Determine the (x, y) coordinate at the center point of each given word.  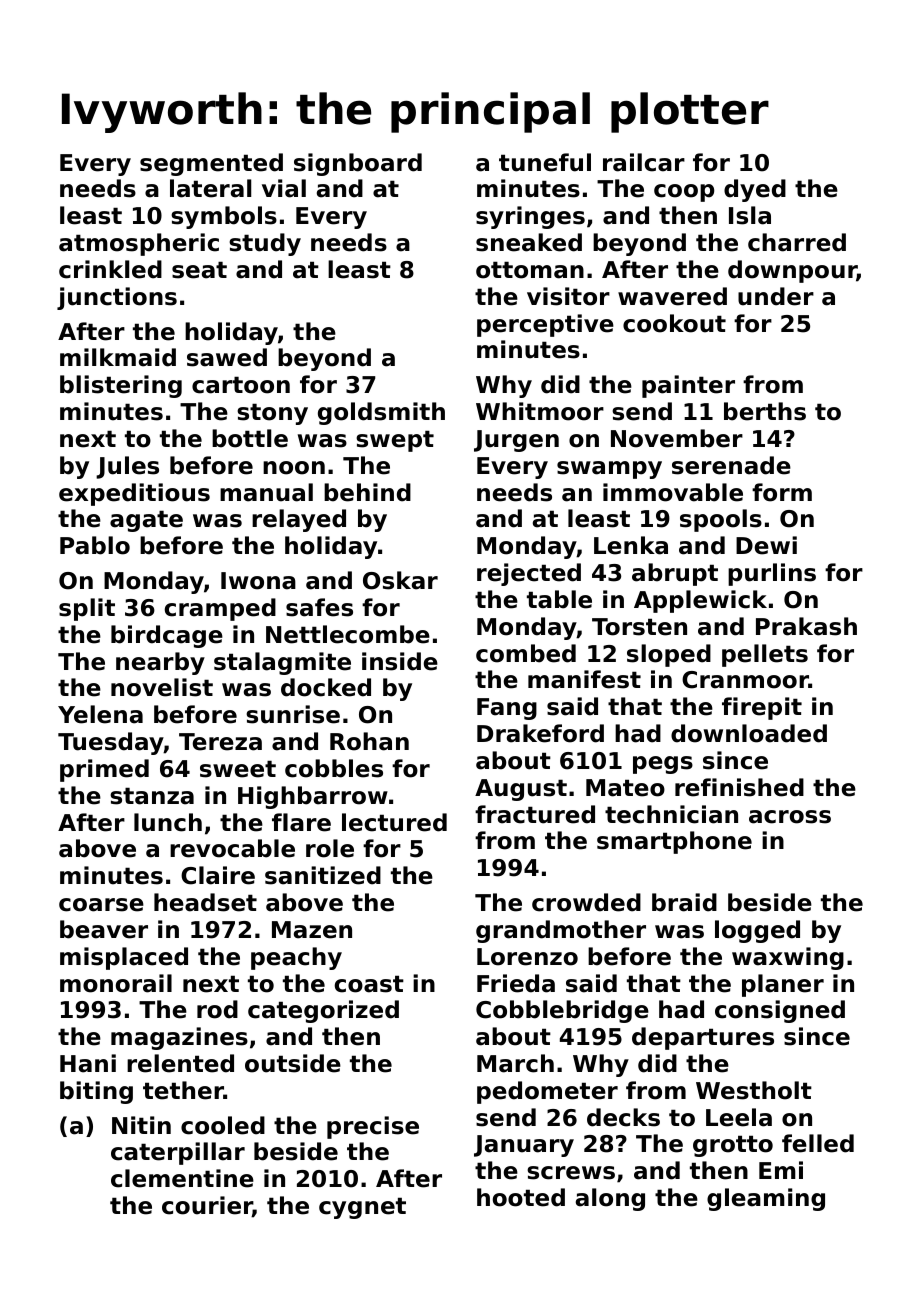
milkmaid (118, 357)
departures (703, 1038)
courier (207, 1206)
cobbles (334, 768)
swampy (609, 470)
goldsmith (381, 413)
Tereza (220, 742)
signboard (358, 164)
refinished (739, 787)
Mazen (312, 930)
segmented (211, 164)
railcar (644, 162)
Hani (88, 1063)
